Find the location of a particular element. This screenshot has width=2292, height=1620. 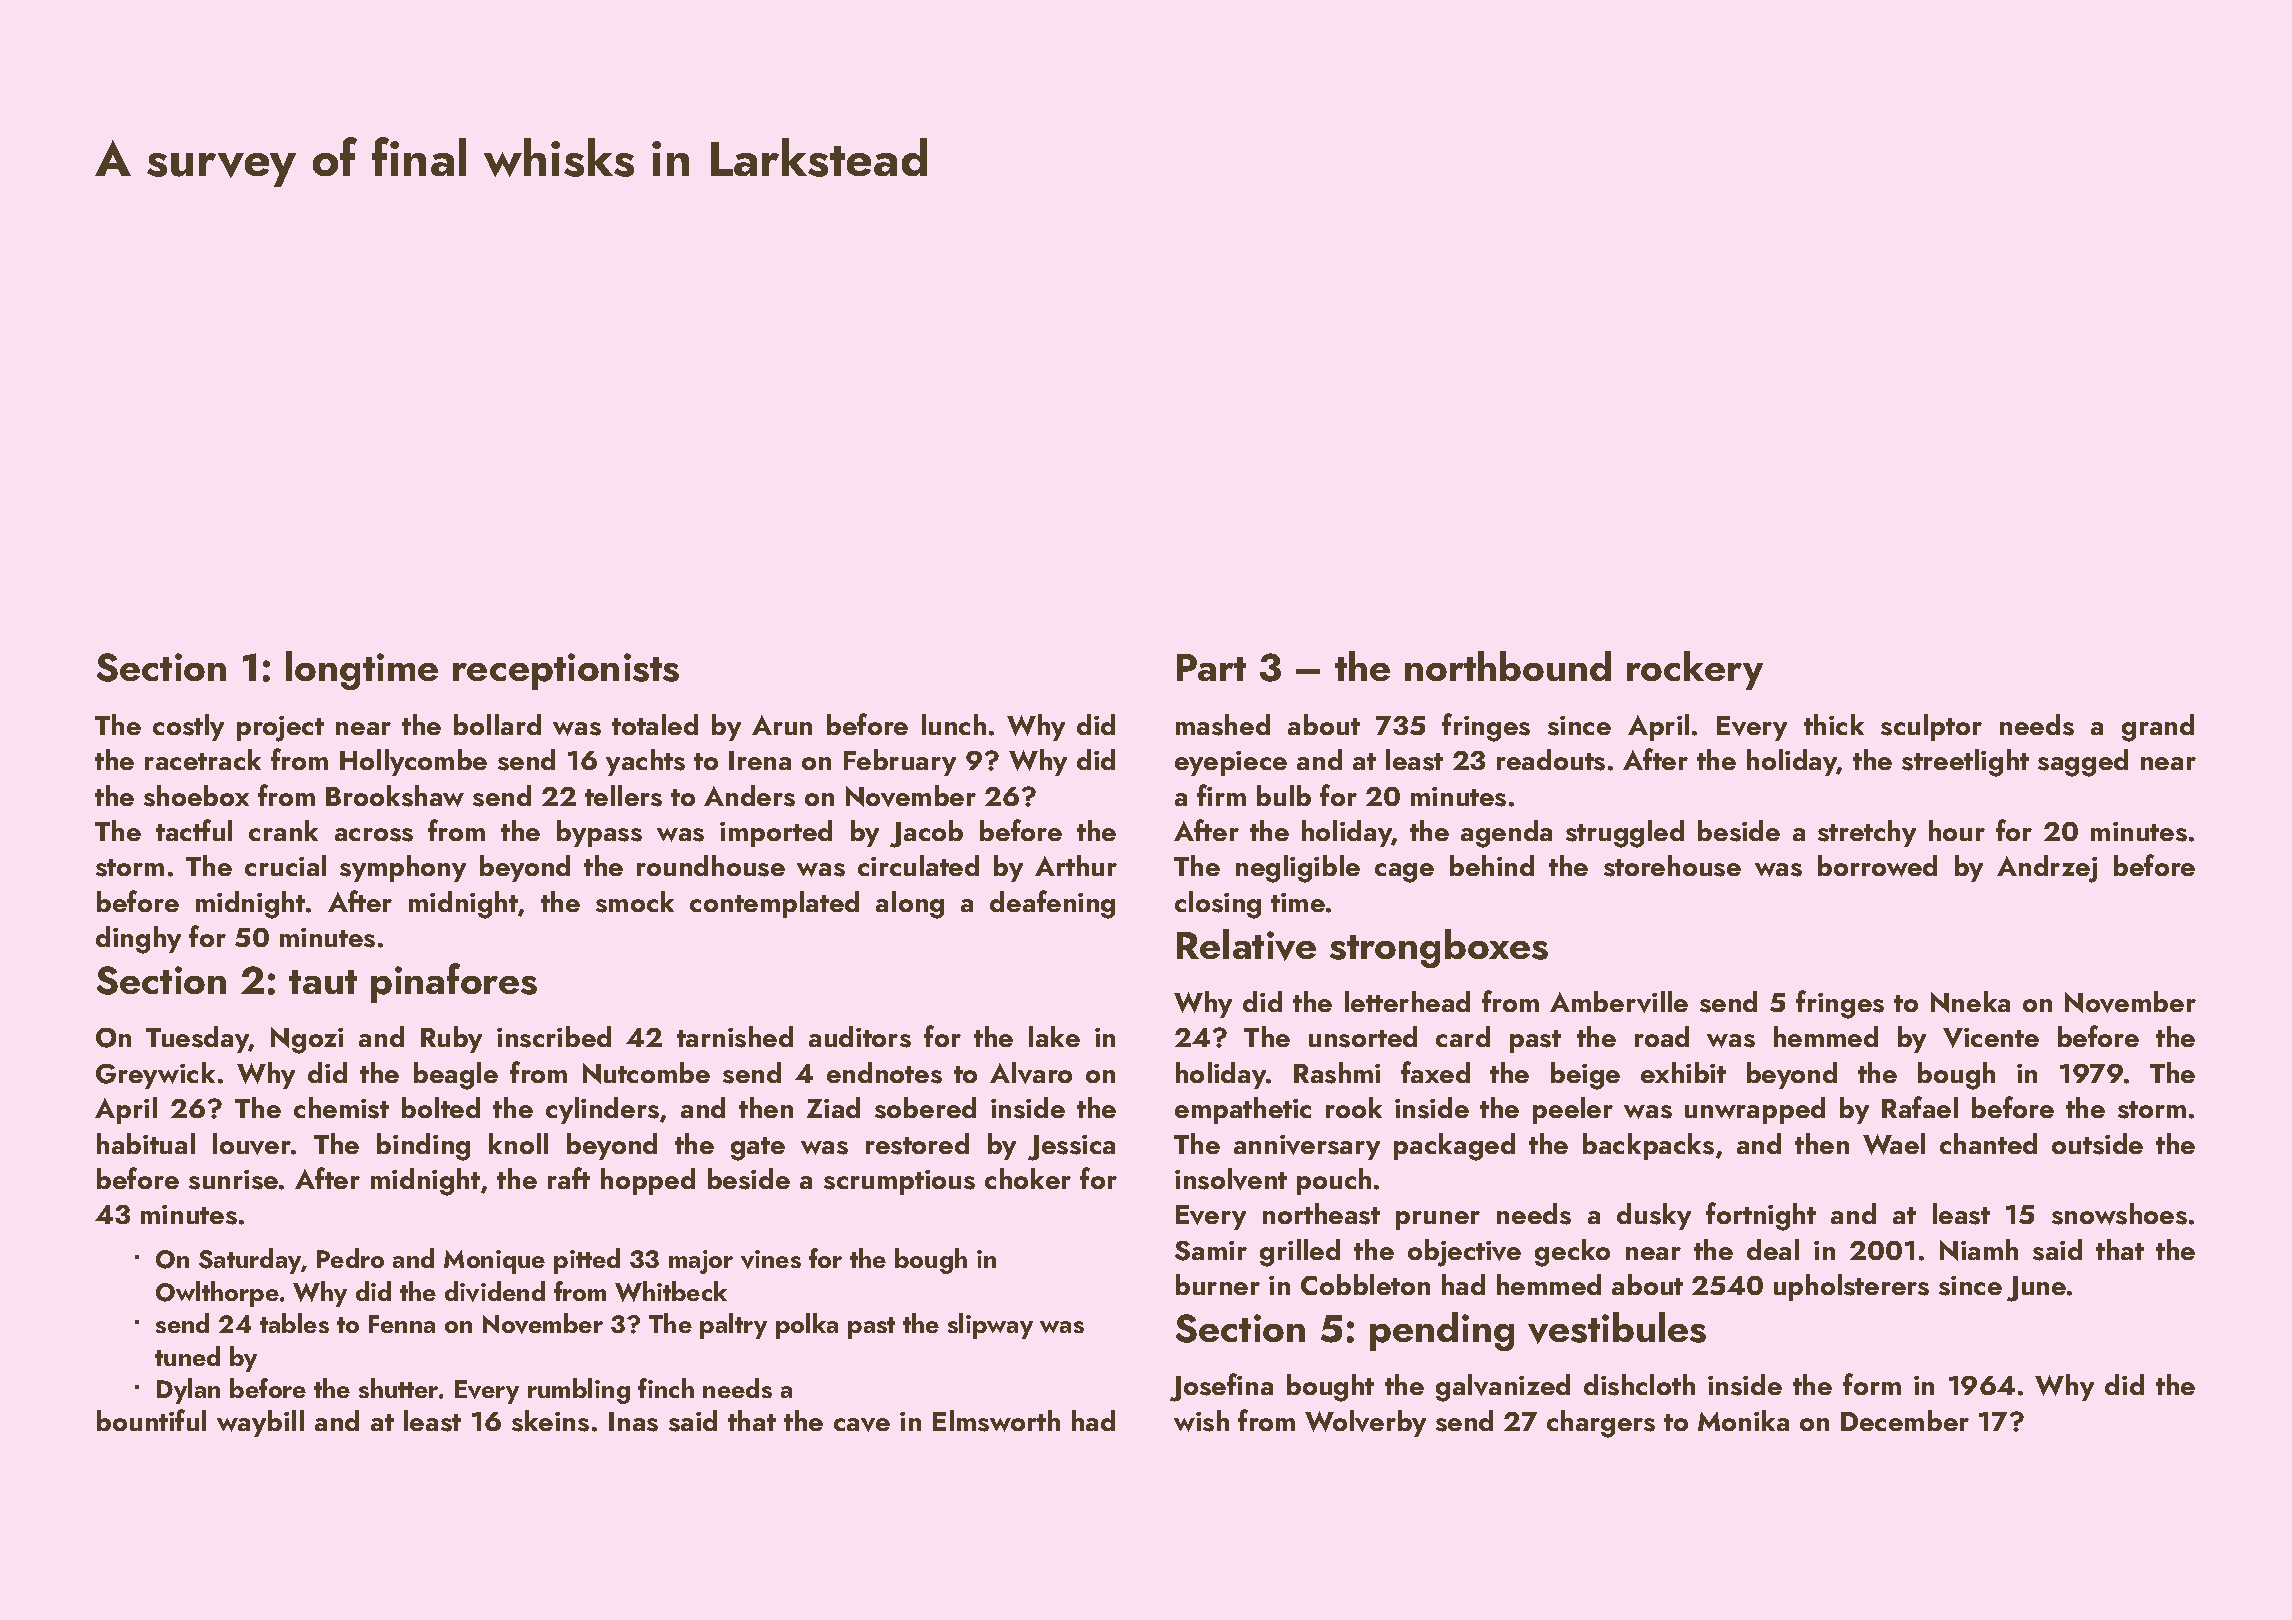

dinghy is located at coordinates (138, 940).
